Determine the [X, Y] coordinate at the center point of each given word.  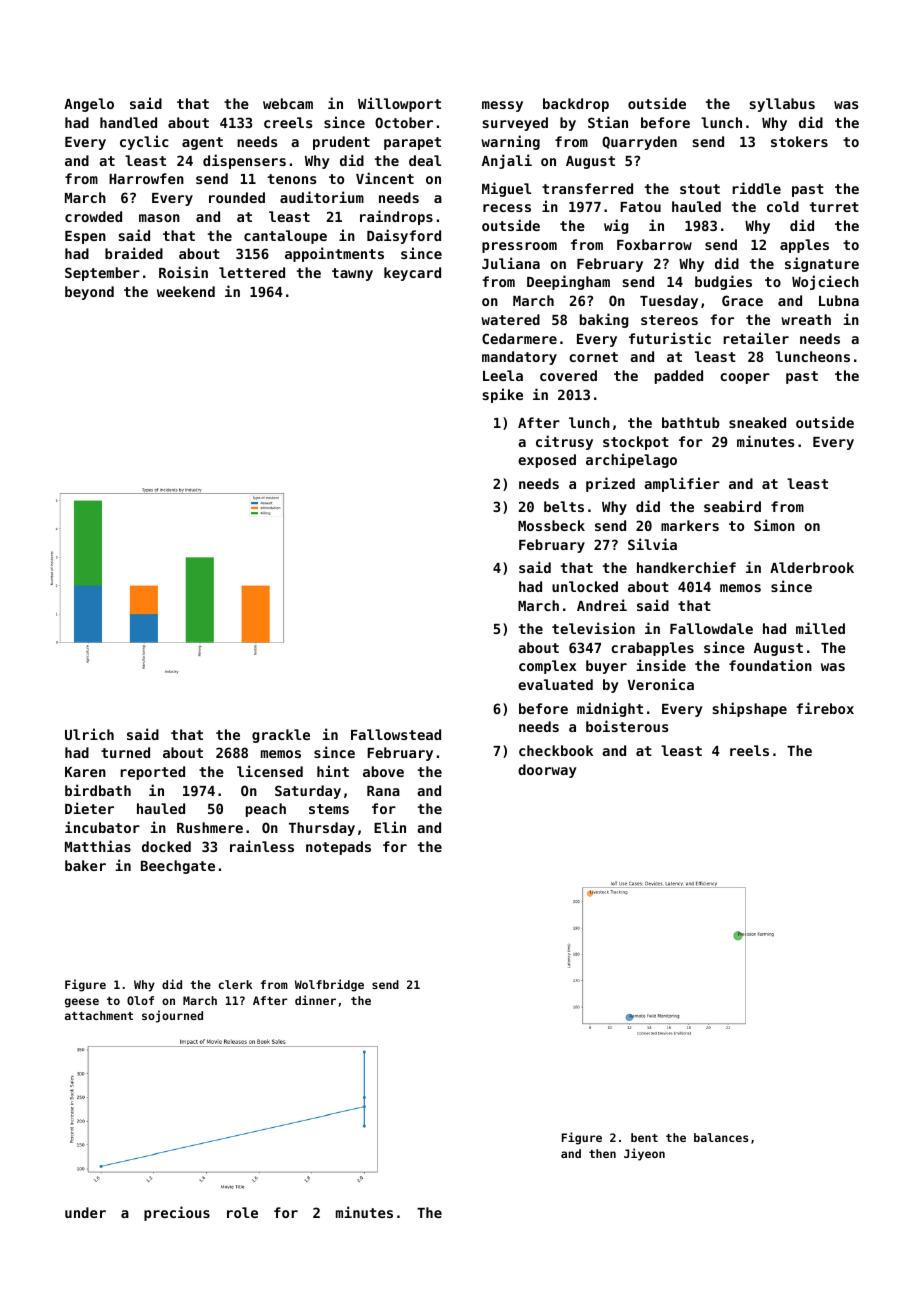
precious [177, 1213]
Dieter [89, 808]
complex [547, 667]
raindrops [396, 217]
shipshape [749, 709]
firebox [825, 708]
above [383, 771]
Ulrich [89, 734]
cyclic [144, 142]
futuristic [670, 338]
